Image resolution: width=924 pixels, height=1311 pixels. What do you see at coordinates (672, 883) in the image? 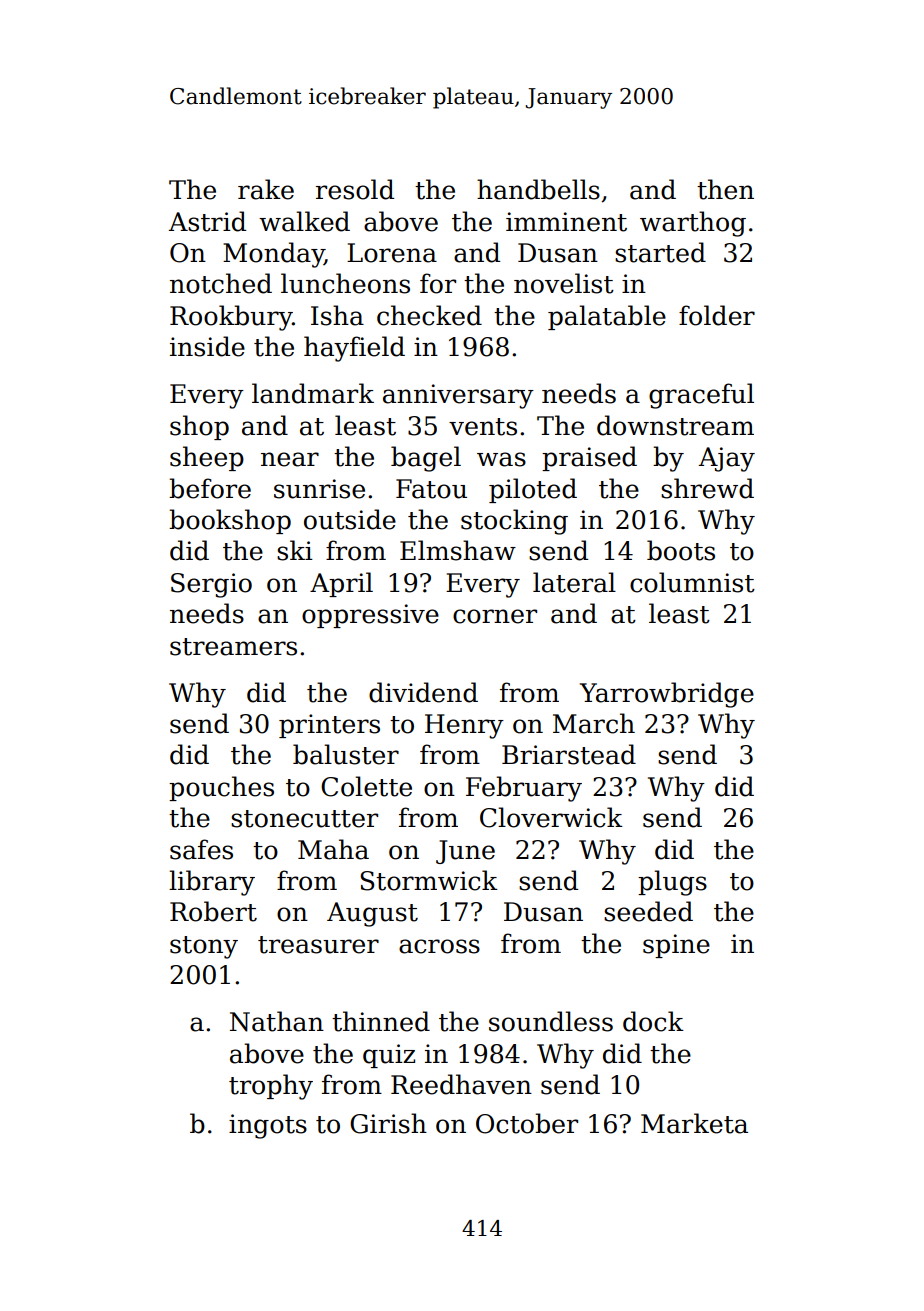
I see `plugs` at bounding box center [672, 883].
